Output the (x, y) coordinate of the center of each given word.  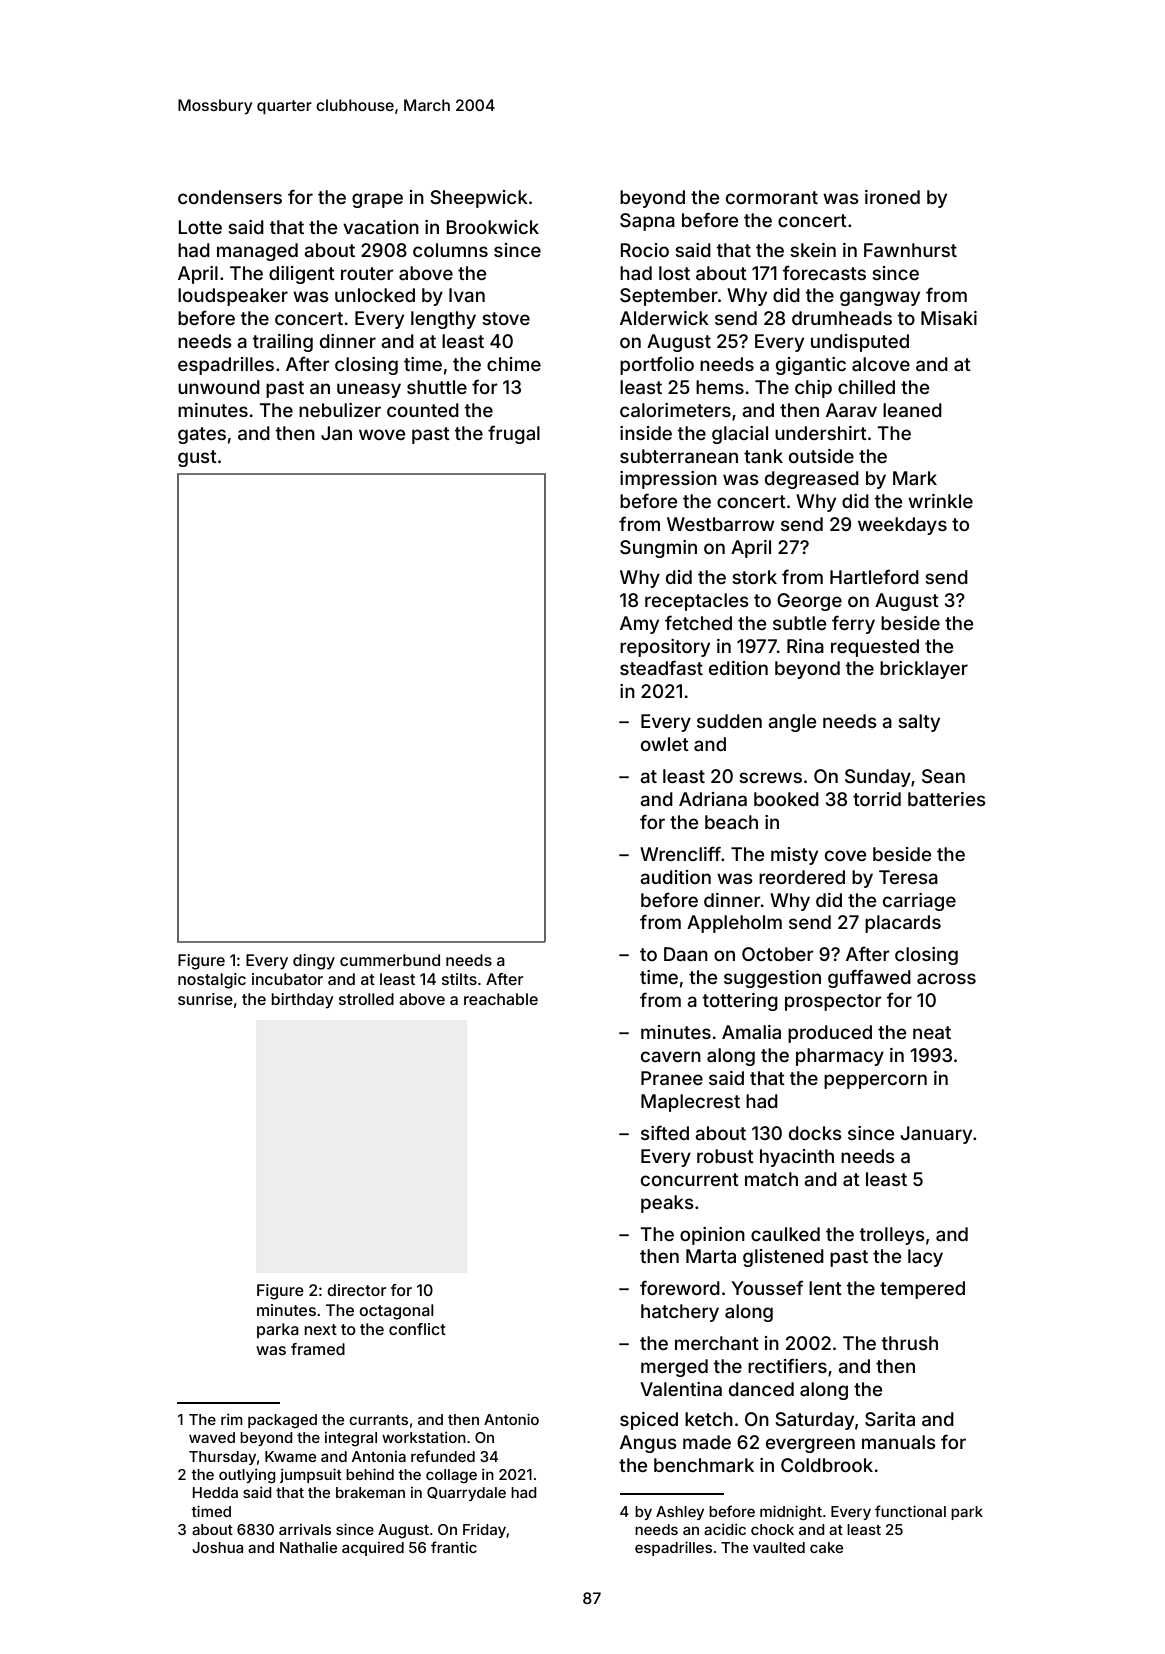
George (809, 602)
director (356, 1290)
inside (646, 433)
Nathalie (308, 1547)
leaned (912, 410)
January (936, 1135)
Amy (639, 625)
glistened (783, 1258)
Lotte (200, 227)
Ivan (467, 295)
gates (202, 435)
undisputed (860, 343)
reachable (501, 999)
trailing (283, 343)
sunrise (205, 999)
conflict (417, 1329)
